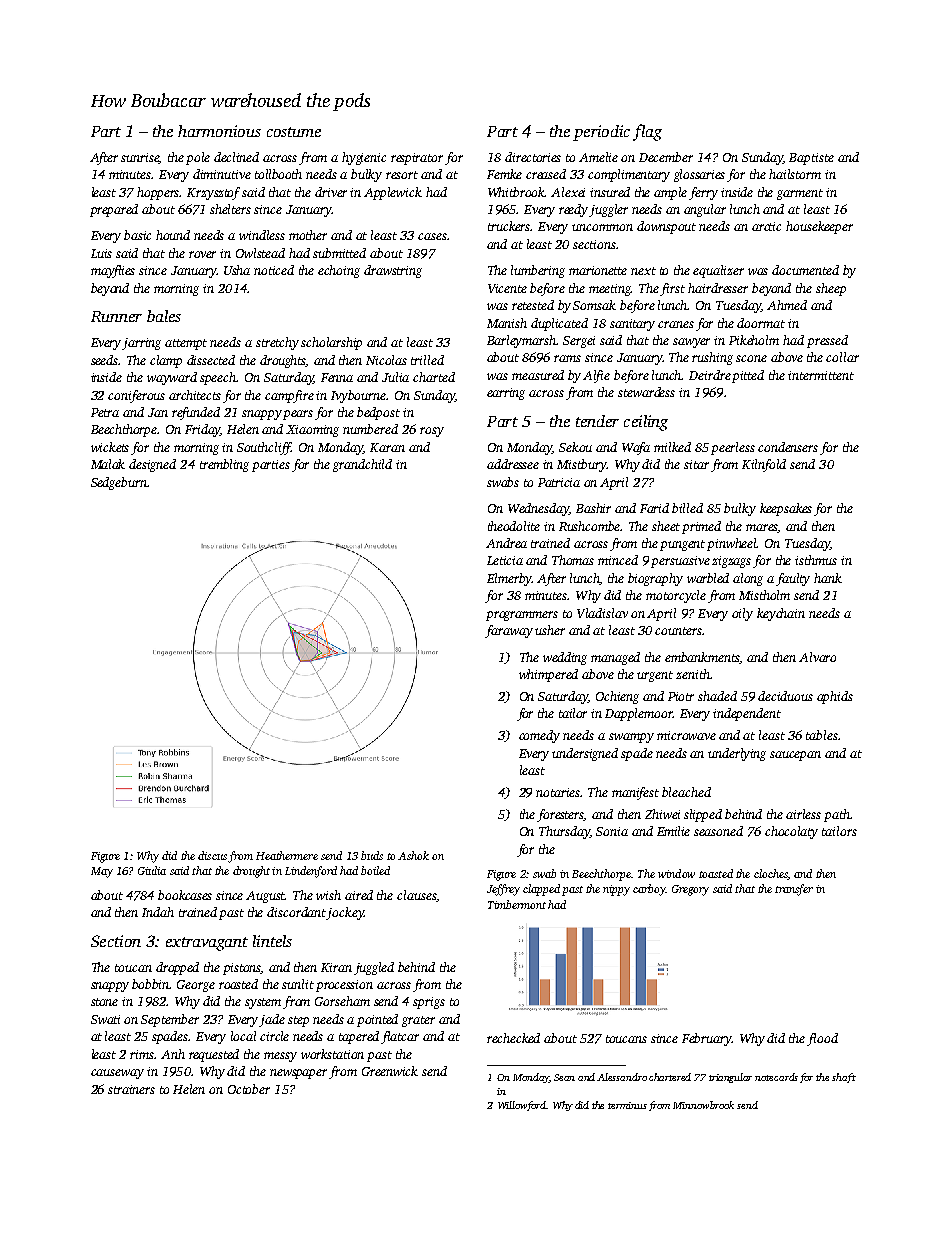 This page has height=1233, width=952. I want to click on sheet, so click(666, 526).
